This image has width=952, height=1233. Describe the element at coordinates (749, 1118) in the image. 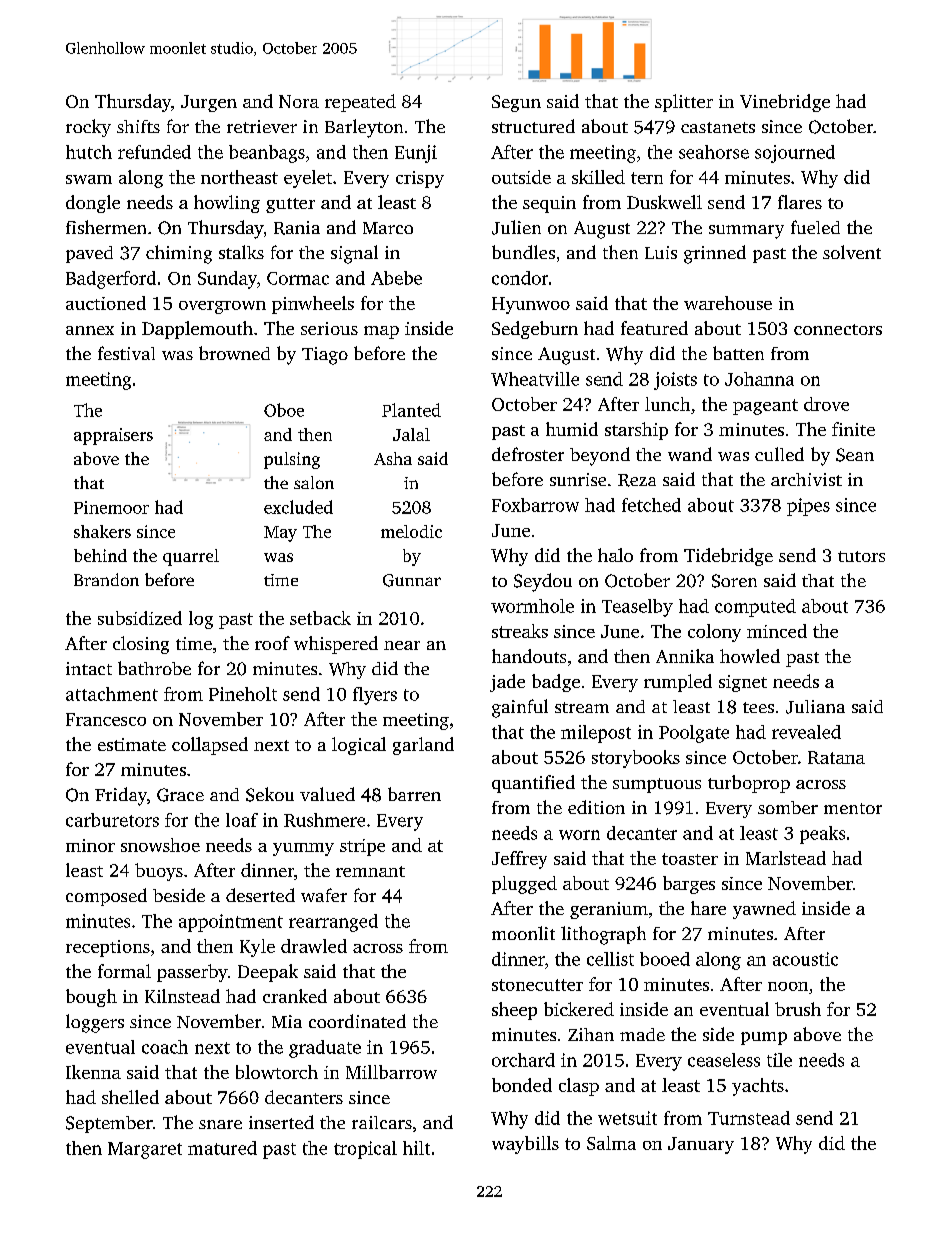

I see `Turnstead` at that location.
